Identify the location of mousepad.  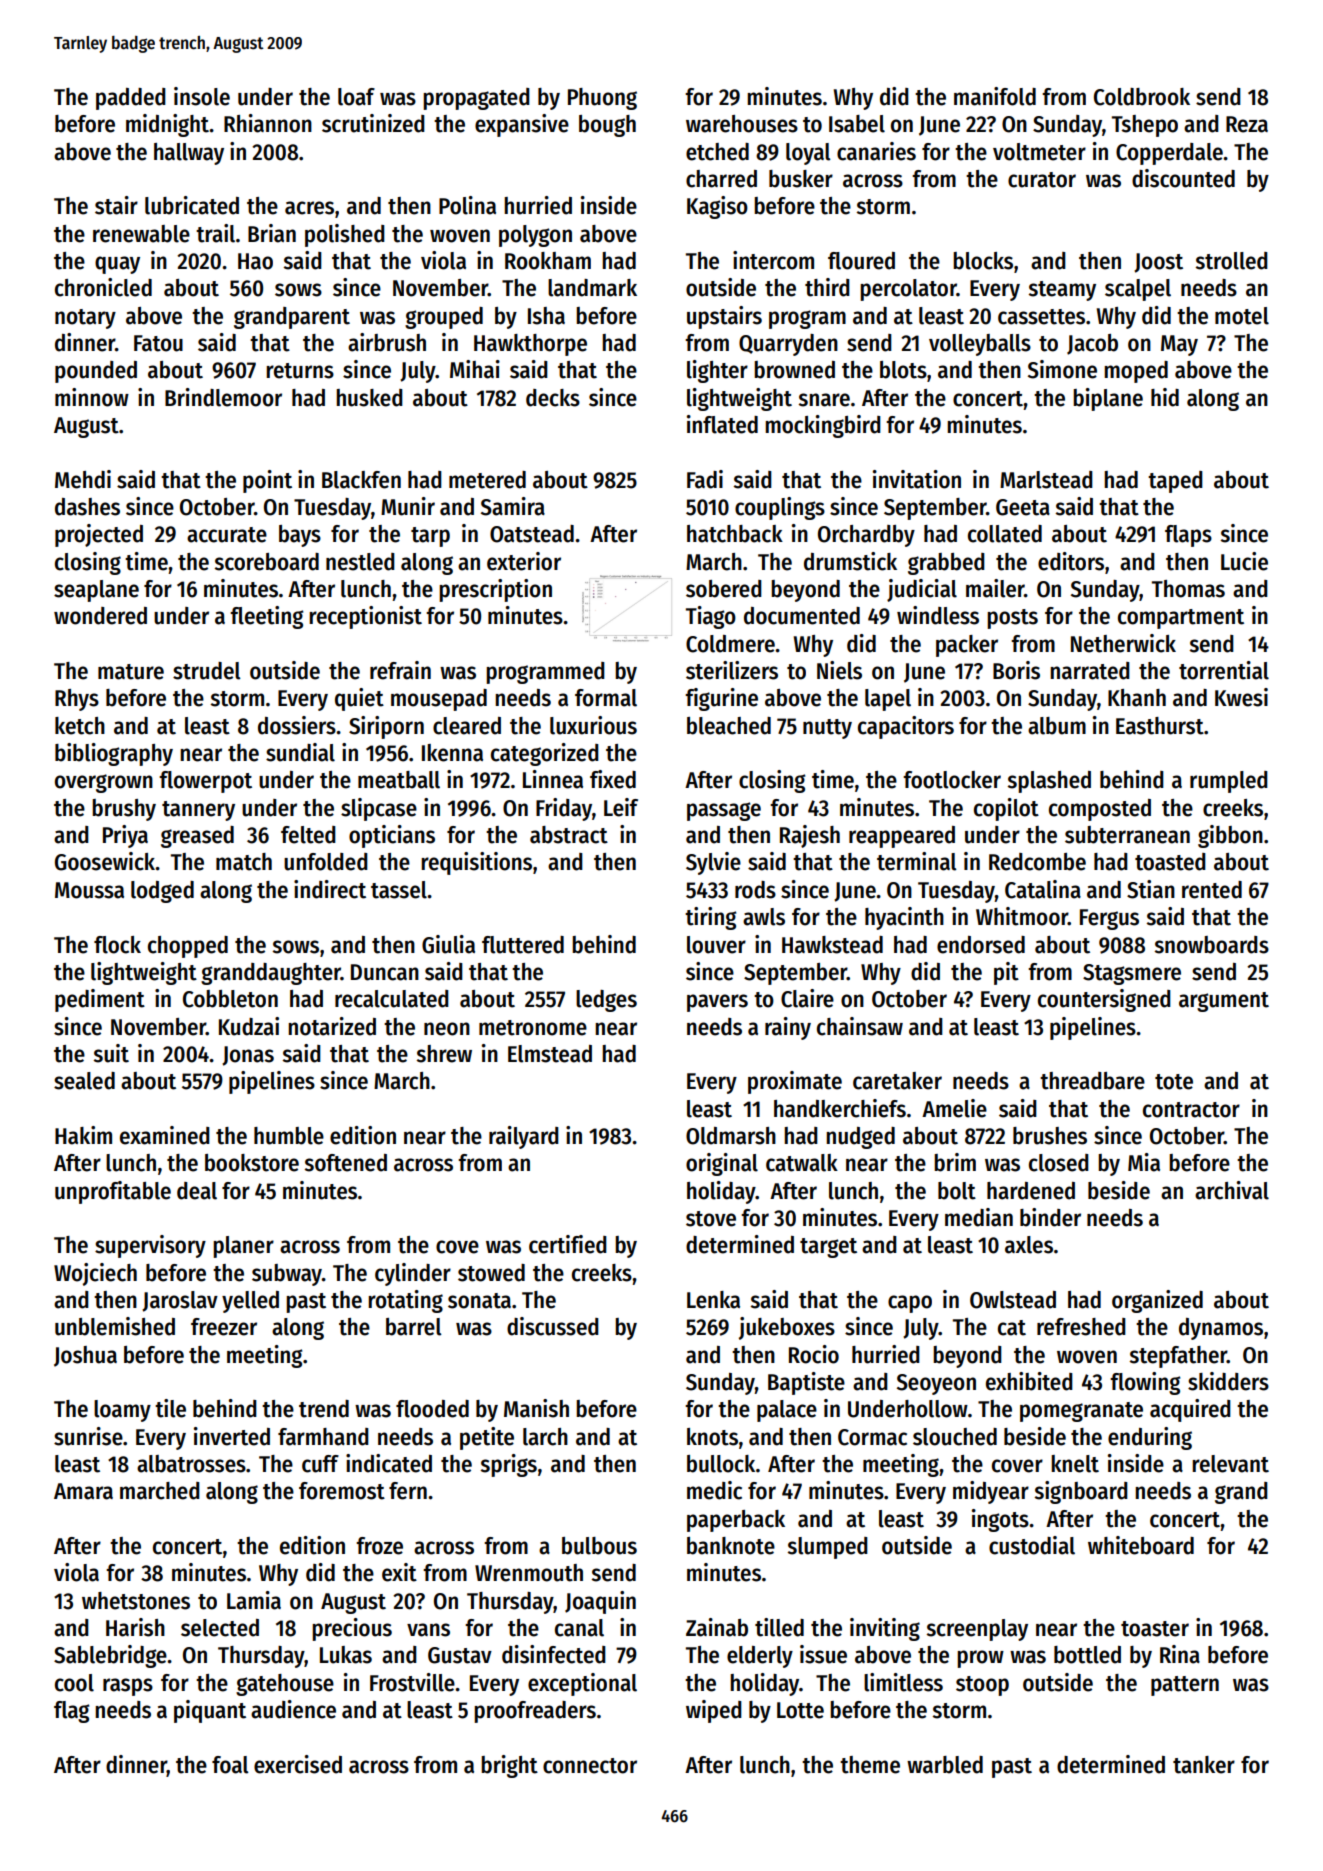
(439, 700).
